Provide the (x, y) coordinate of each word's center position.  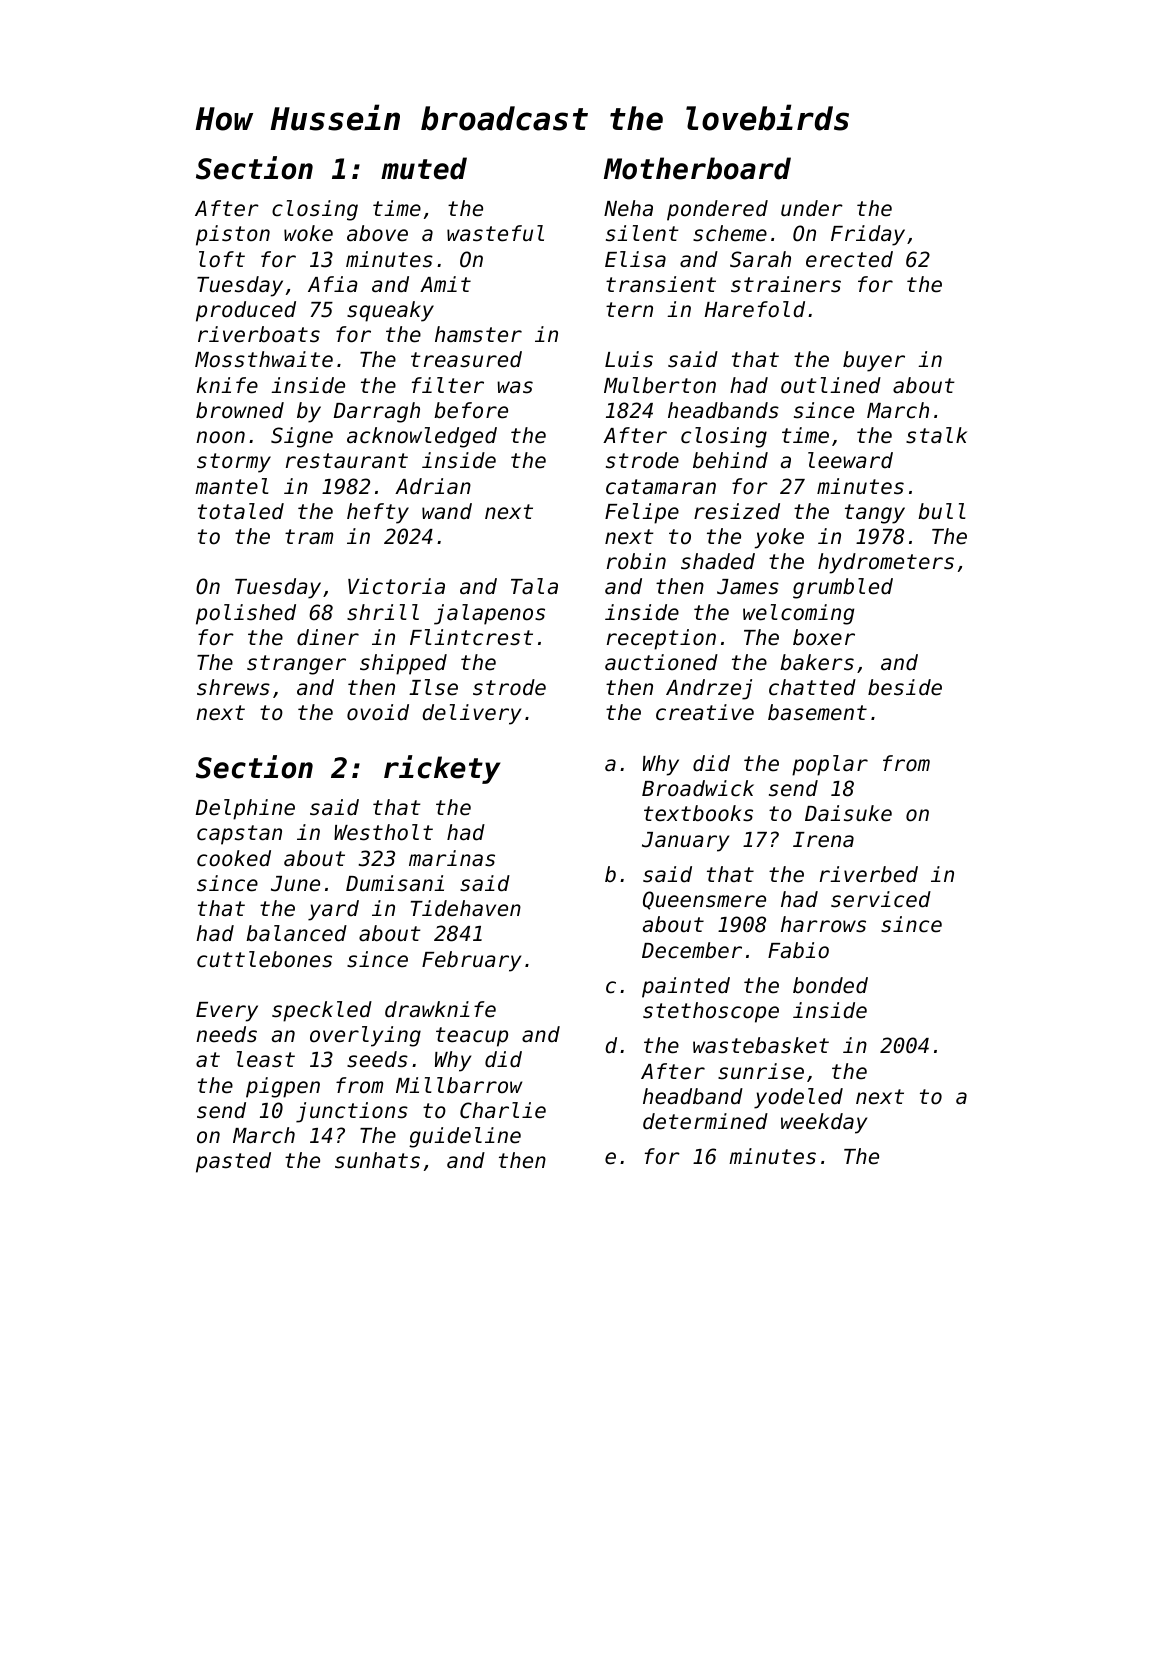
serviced (881, 899)
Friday (868, 235)
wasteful (495, 233)
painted (686, 987)
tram (309, 536)
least (266, 1059)
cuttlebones (264, 959)
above (377, 233)
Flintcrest (471, 637)
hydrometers (886, 563)
